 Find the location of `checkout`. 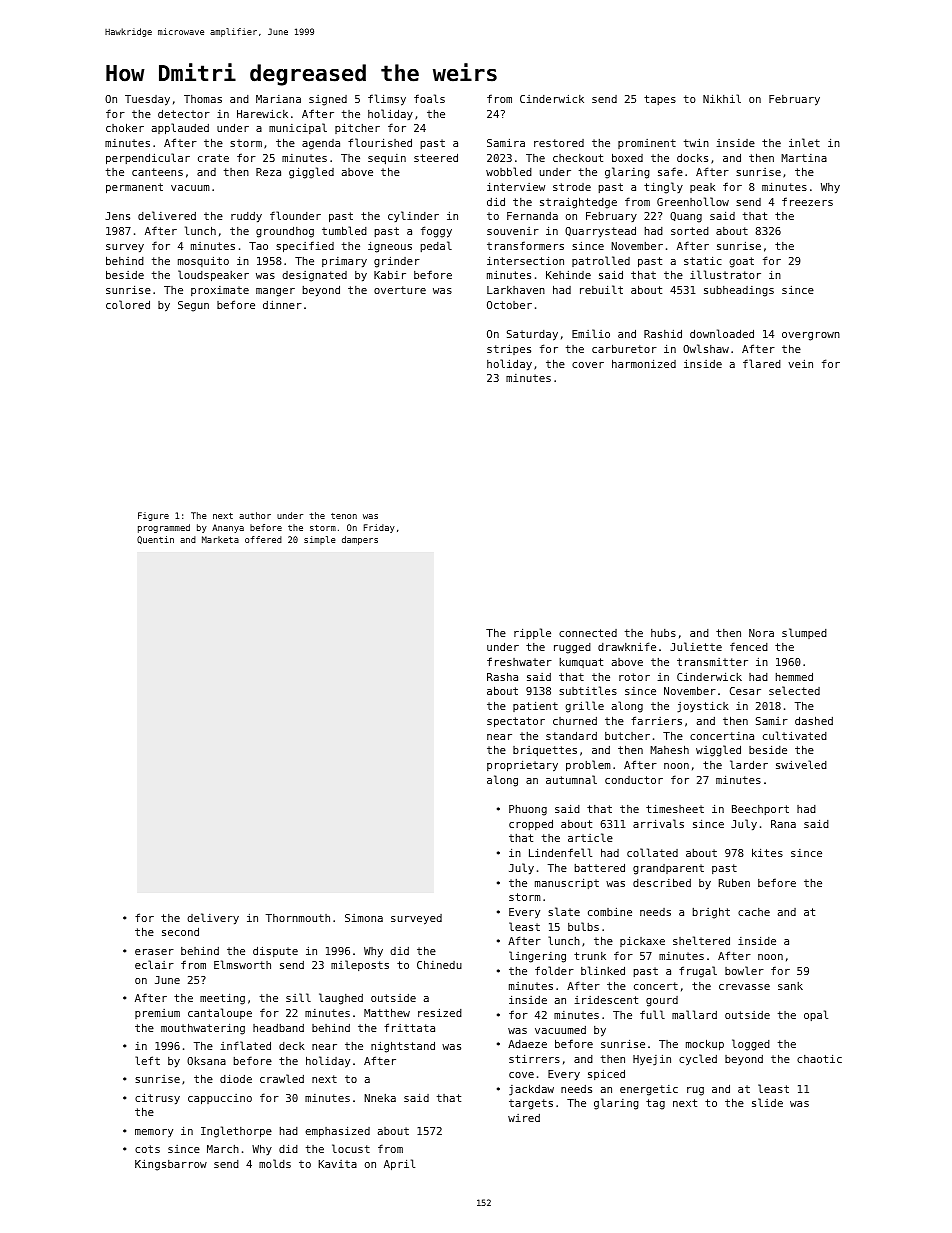

checkout is located at coordinates (578, 158).
